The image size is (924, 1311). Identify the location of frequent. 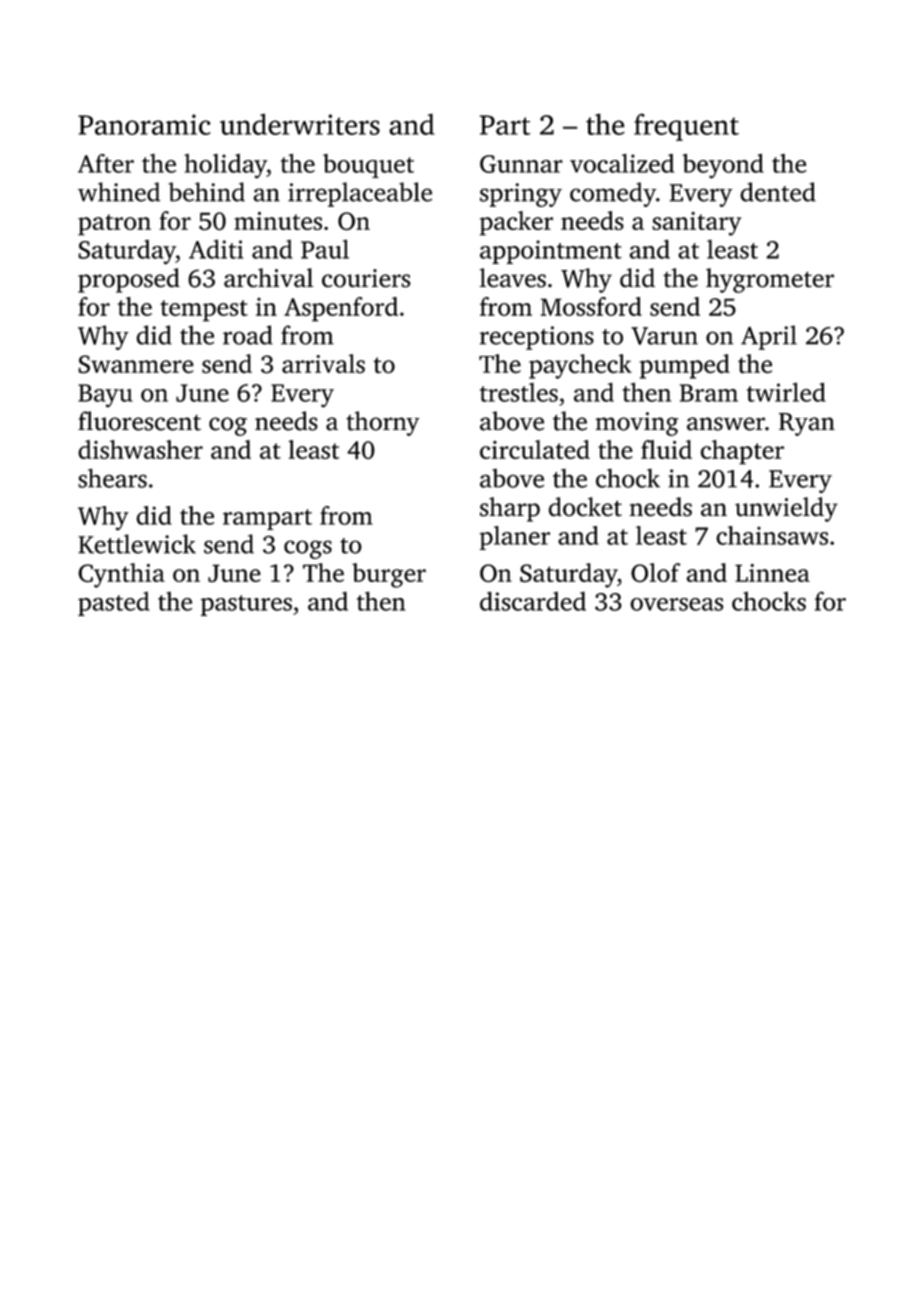
(686, 127).
